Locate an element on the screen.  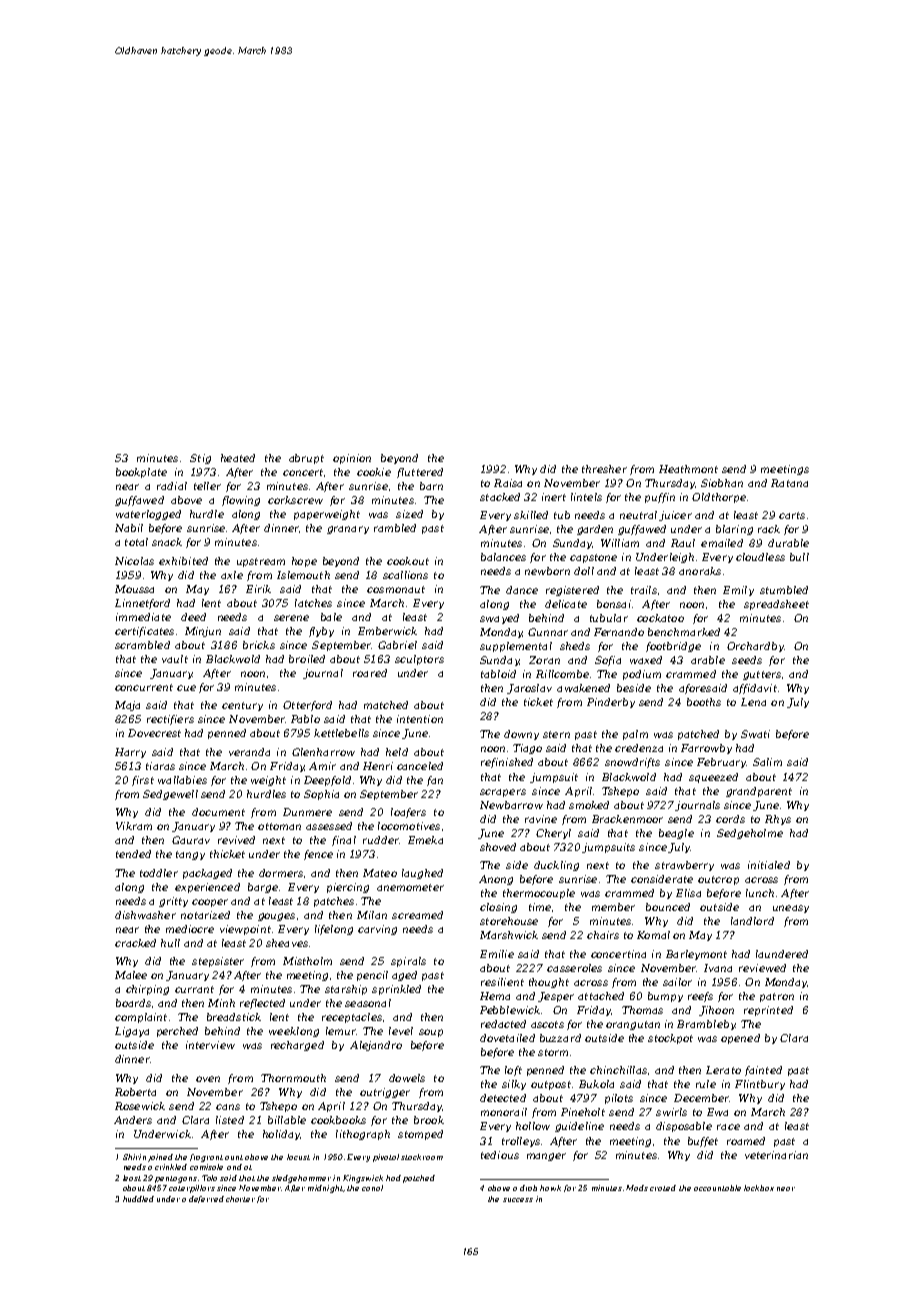
Newbarrow is located at coordinates (511, 805).
